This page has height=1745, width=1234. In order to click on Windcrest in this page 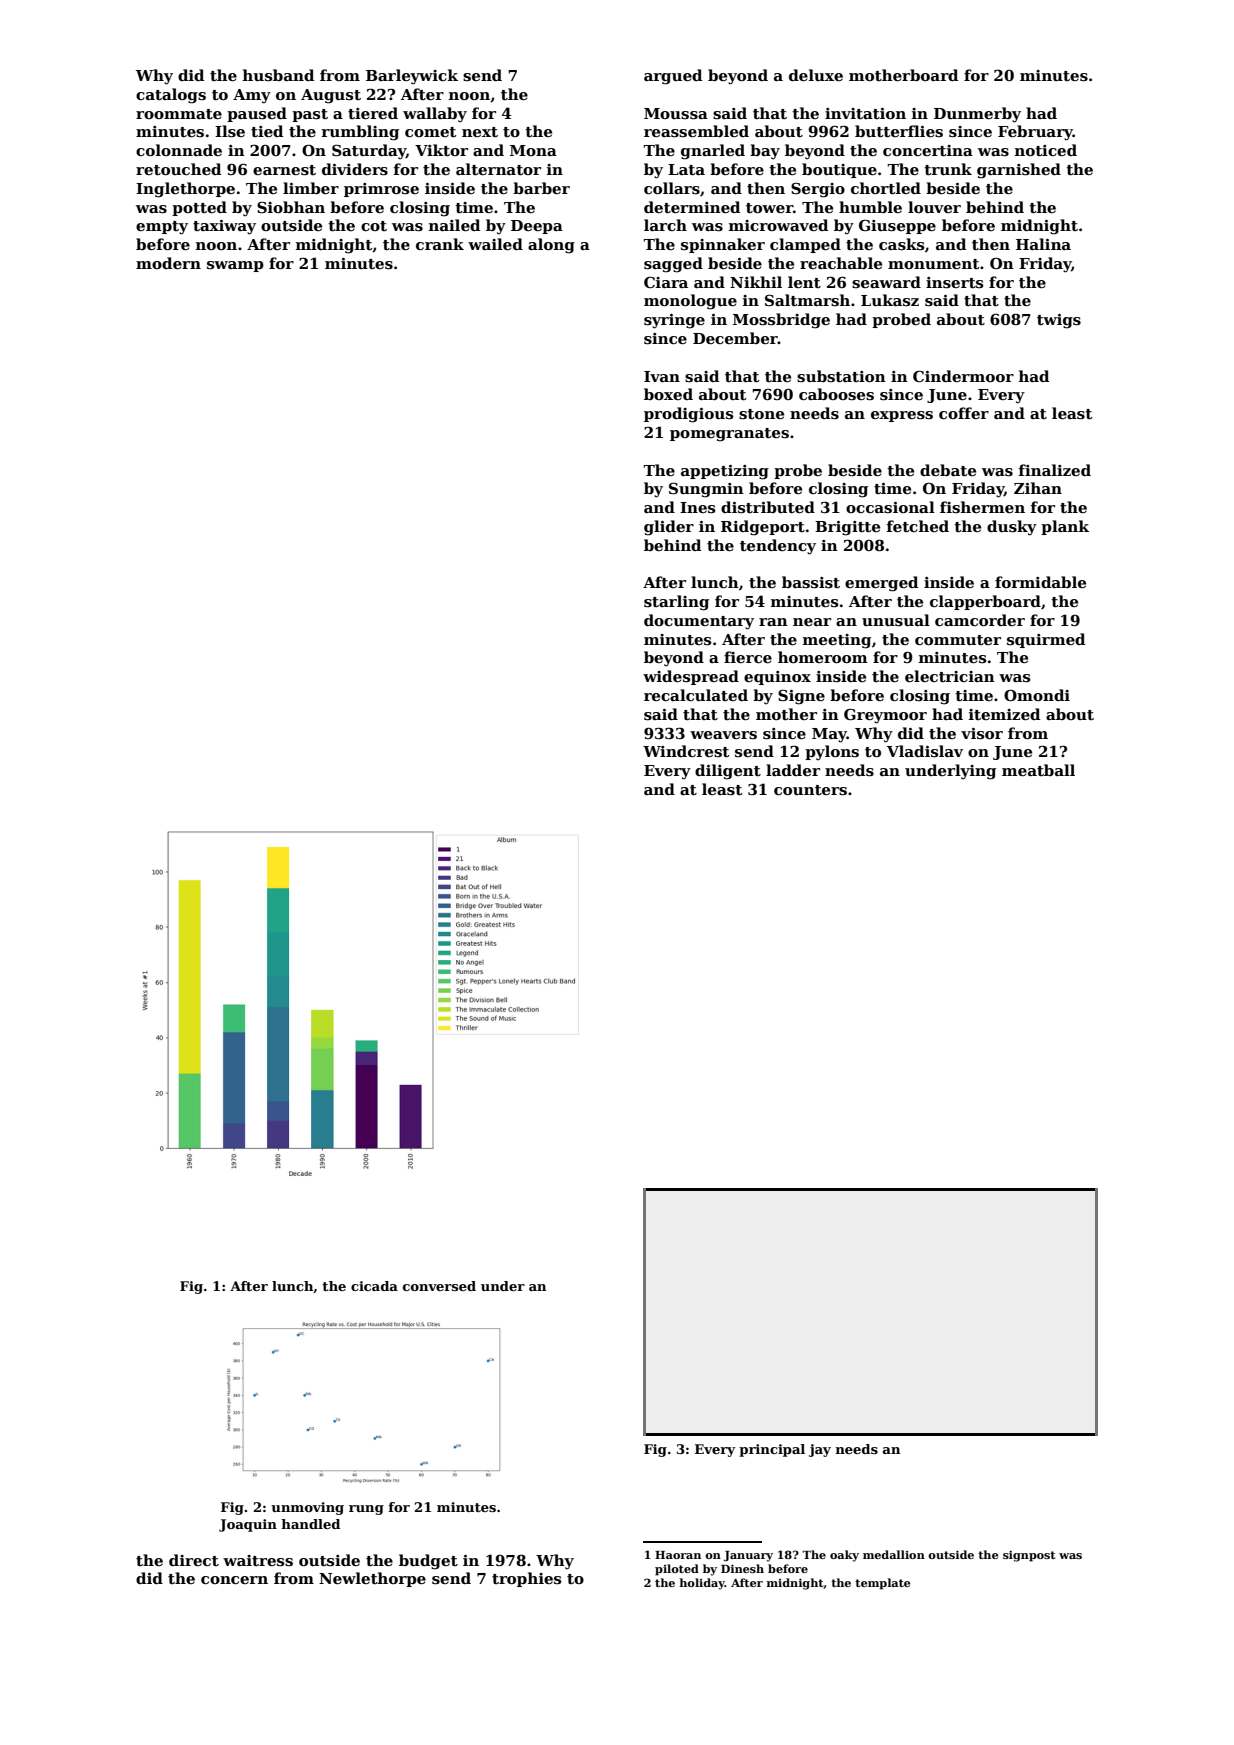, I will do `click(686, 751)`.
